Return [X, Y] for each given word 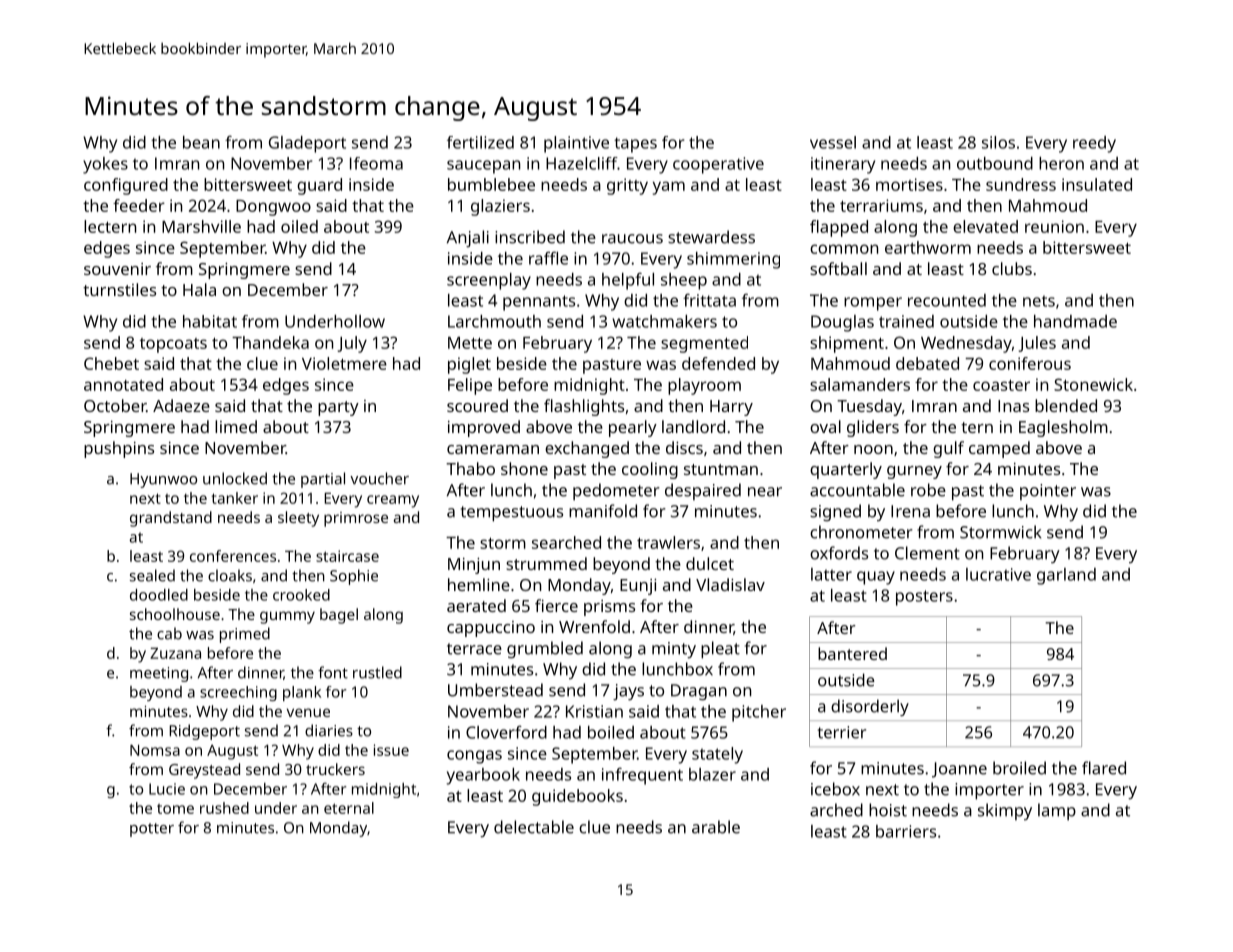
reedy [1094, 144]
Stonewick [1093, 384]
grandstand [171, 519]
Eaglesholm [1063, 428]
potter [152, 830]
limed [236, 426]
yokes [105, 165]
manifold [603, 511]
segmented [704, 344]
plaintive [576, 144]
